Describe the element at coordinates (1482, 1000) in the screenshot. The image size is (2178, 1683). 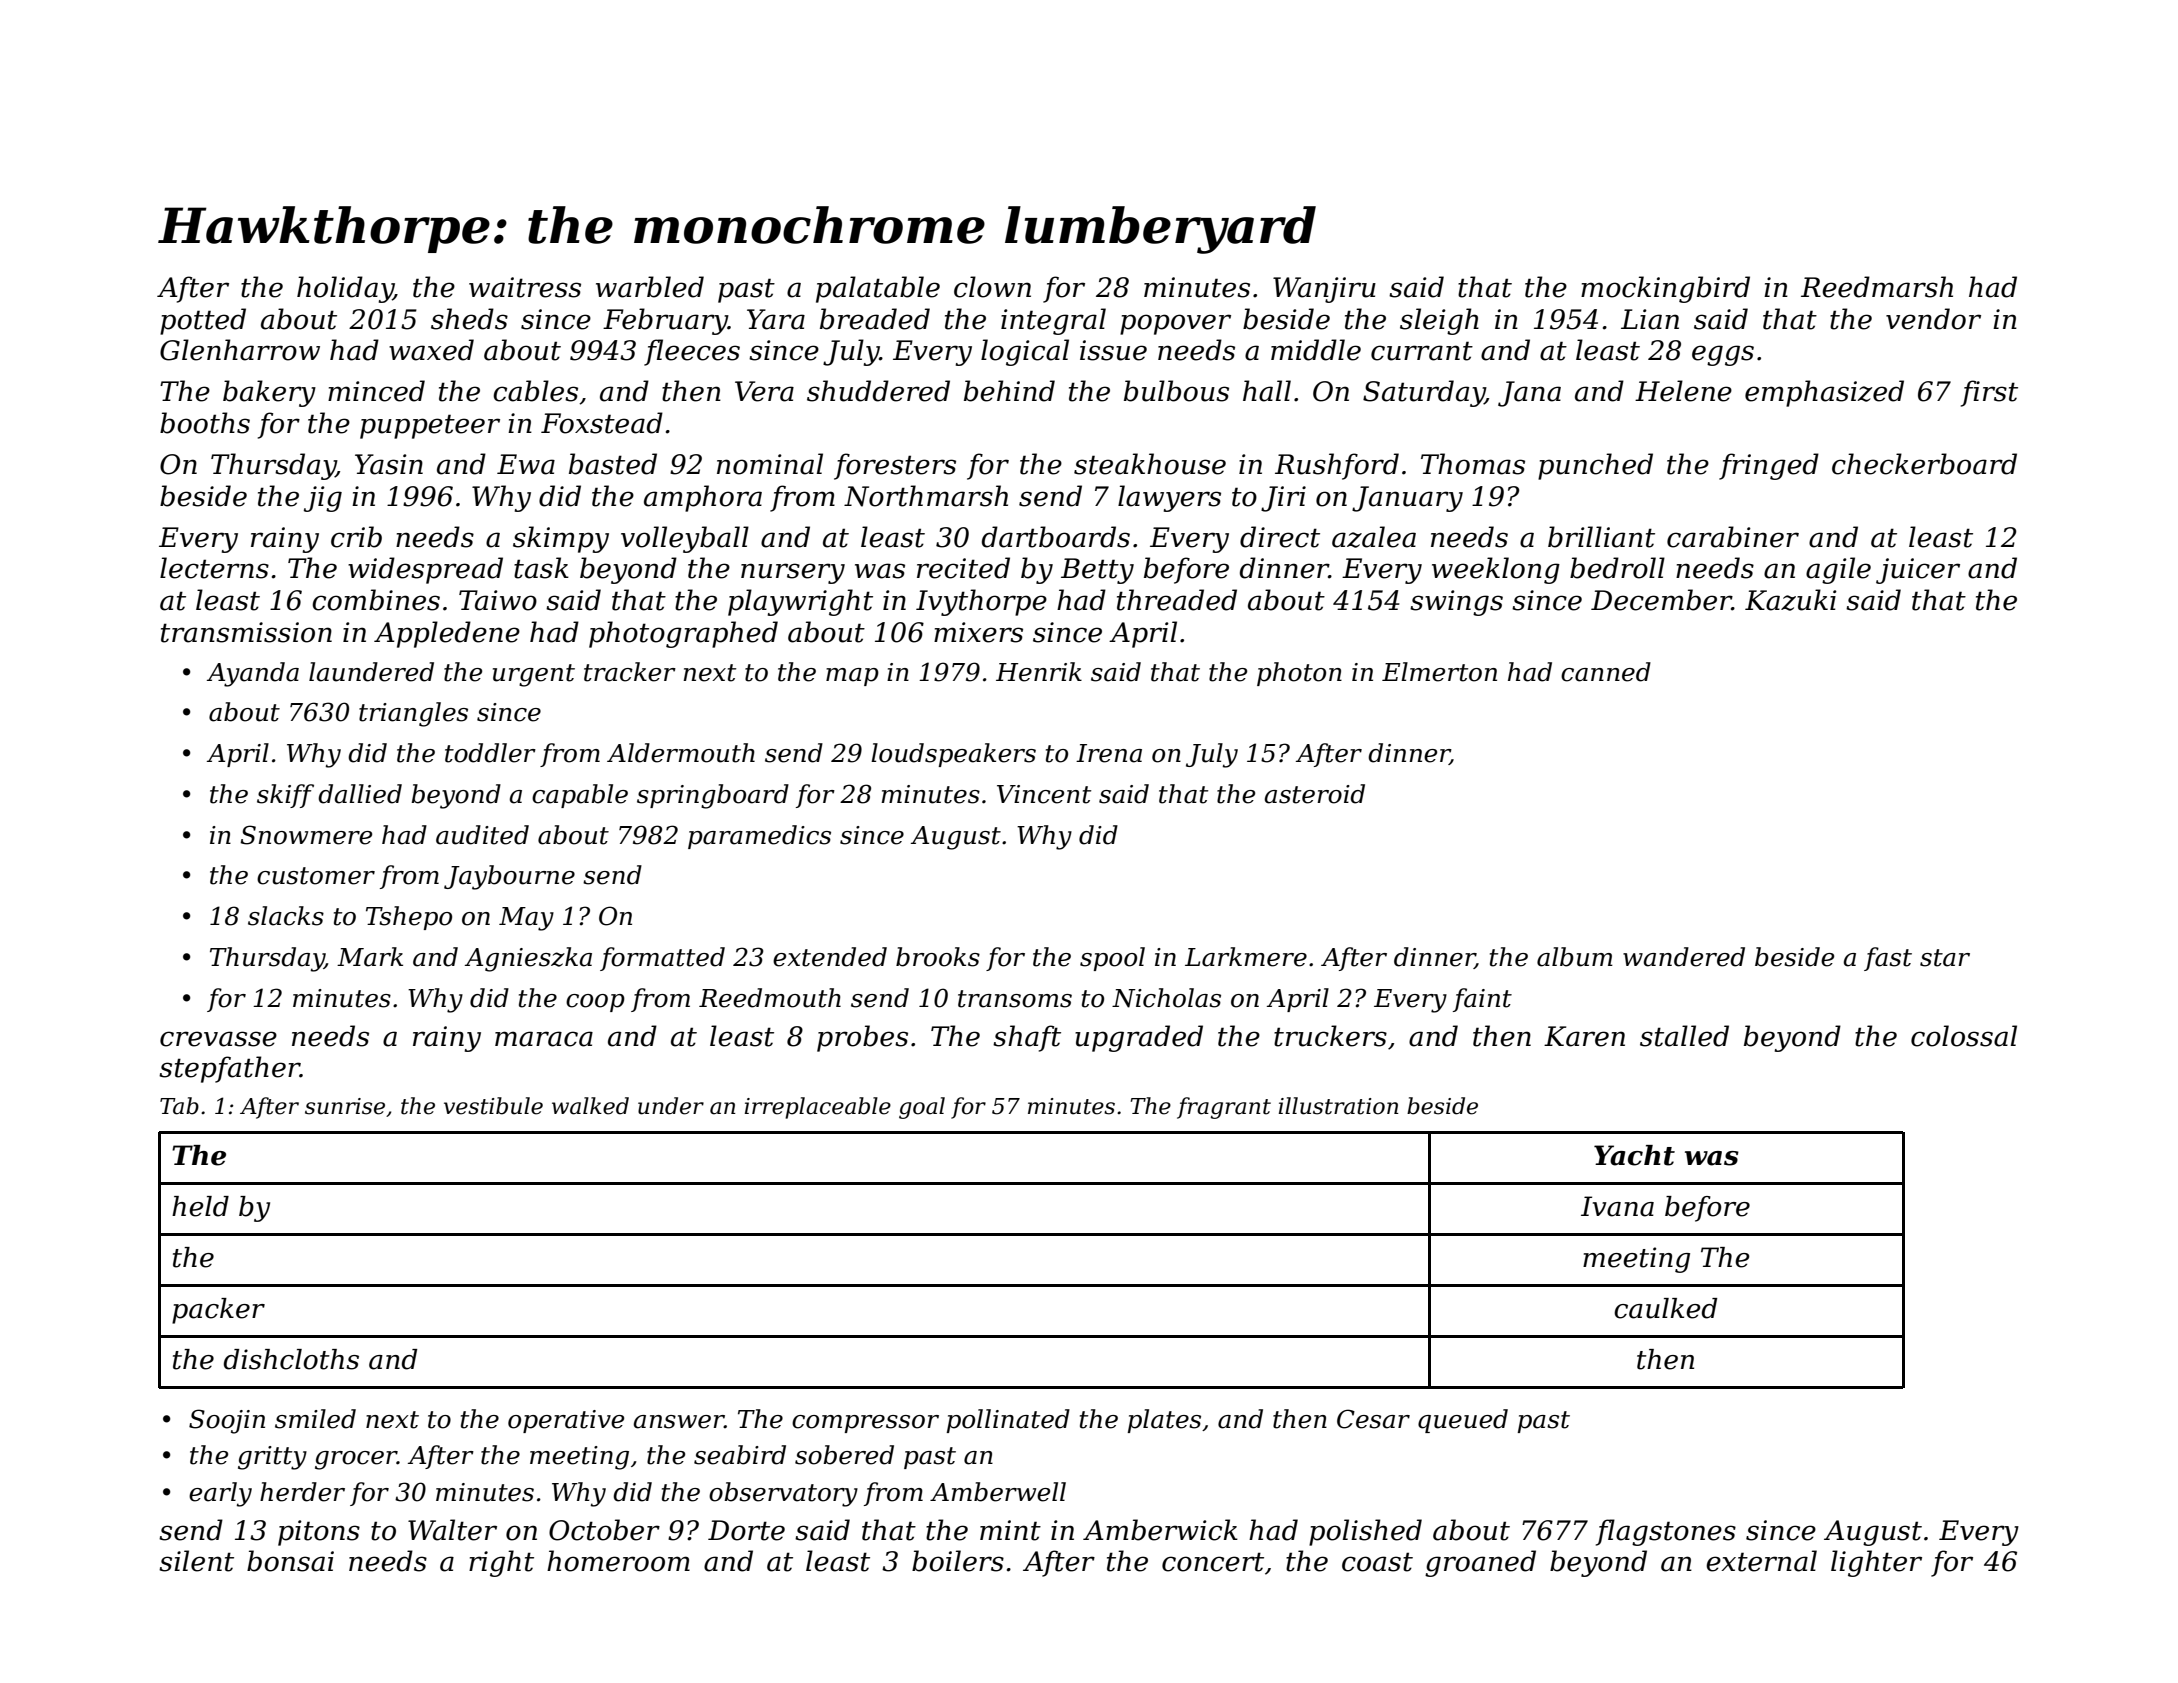
I see `faint` at that location.
